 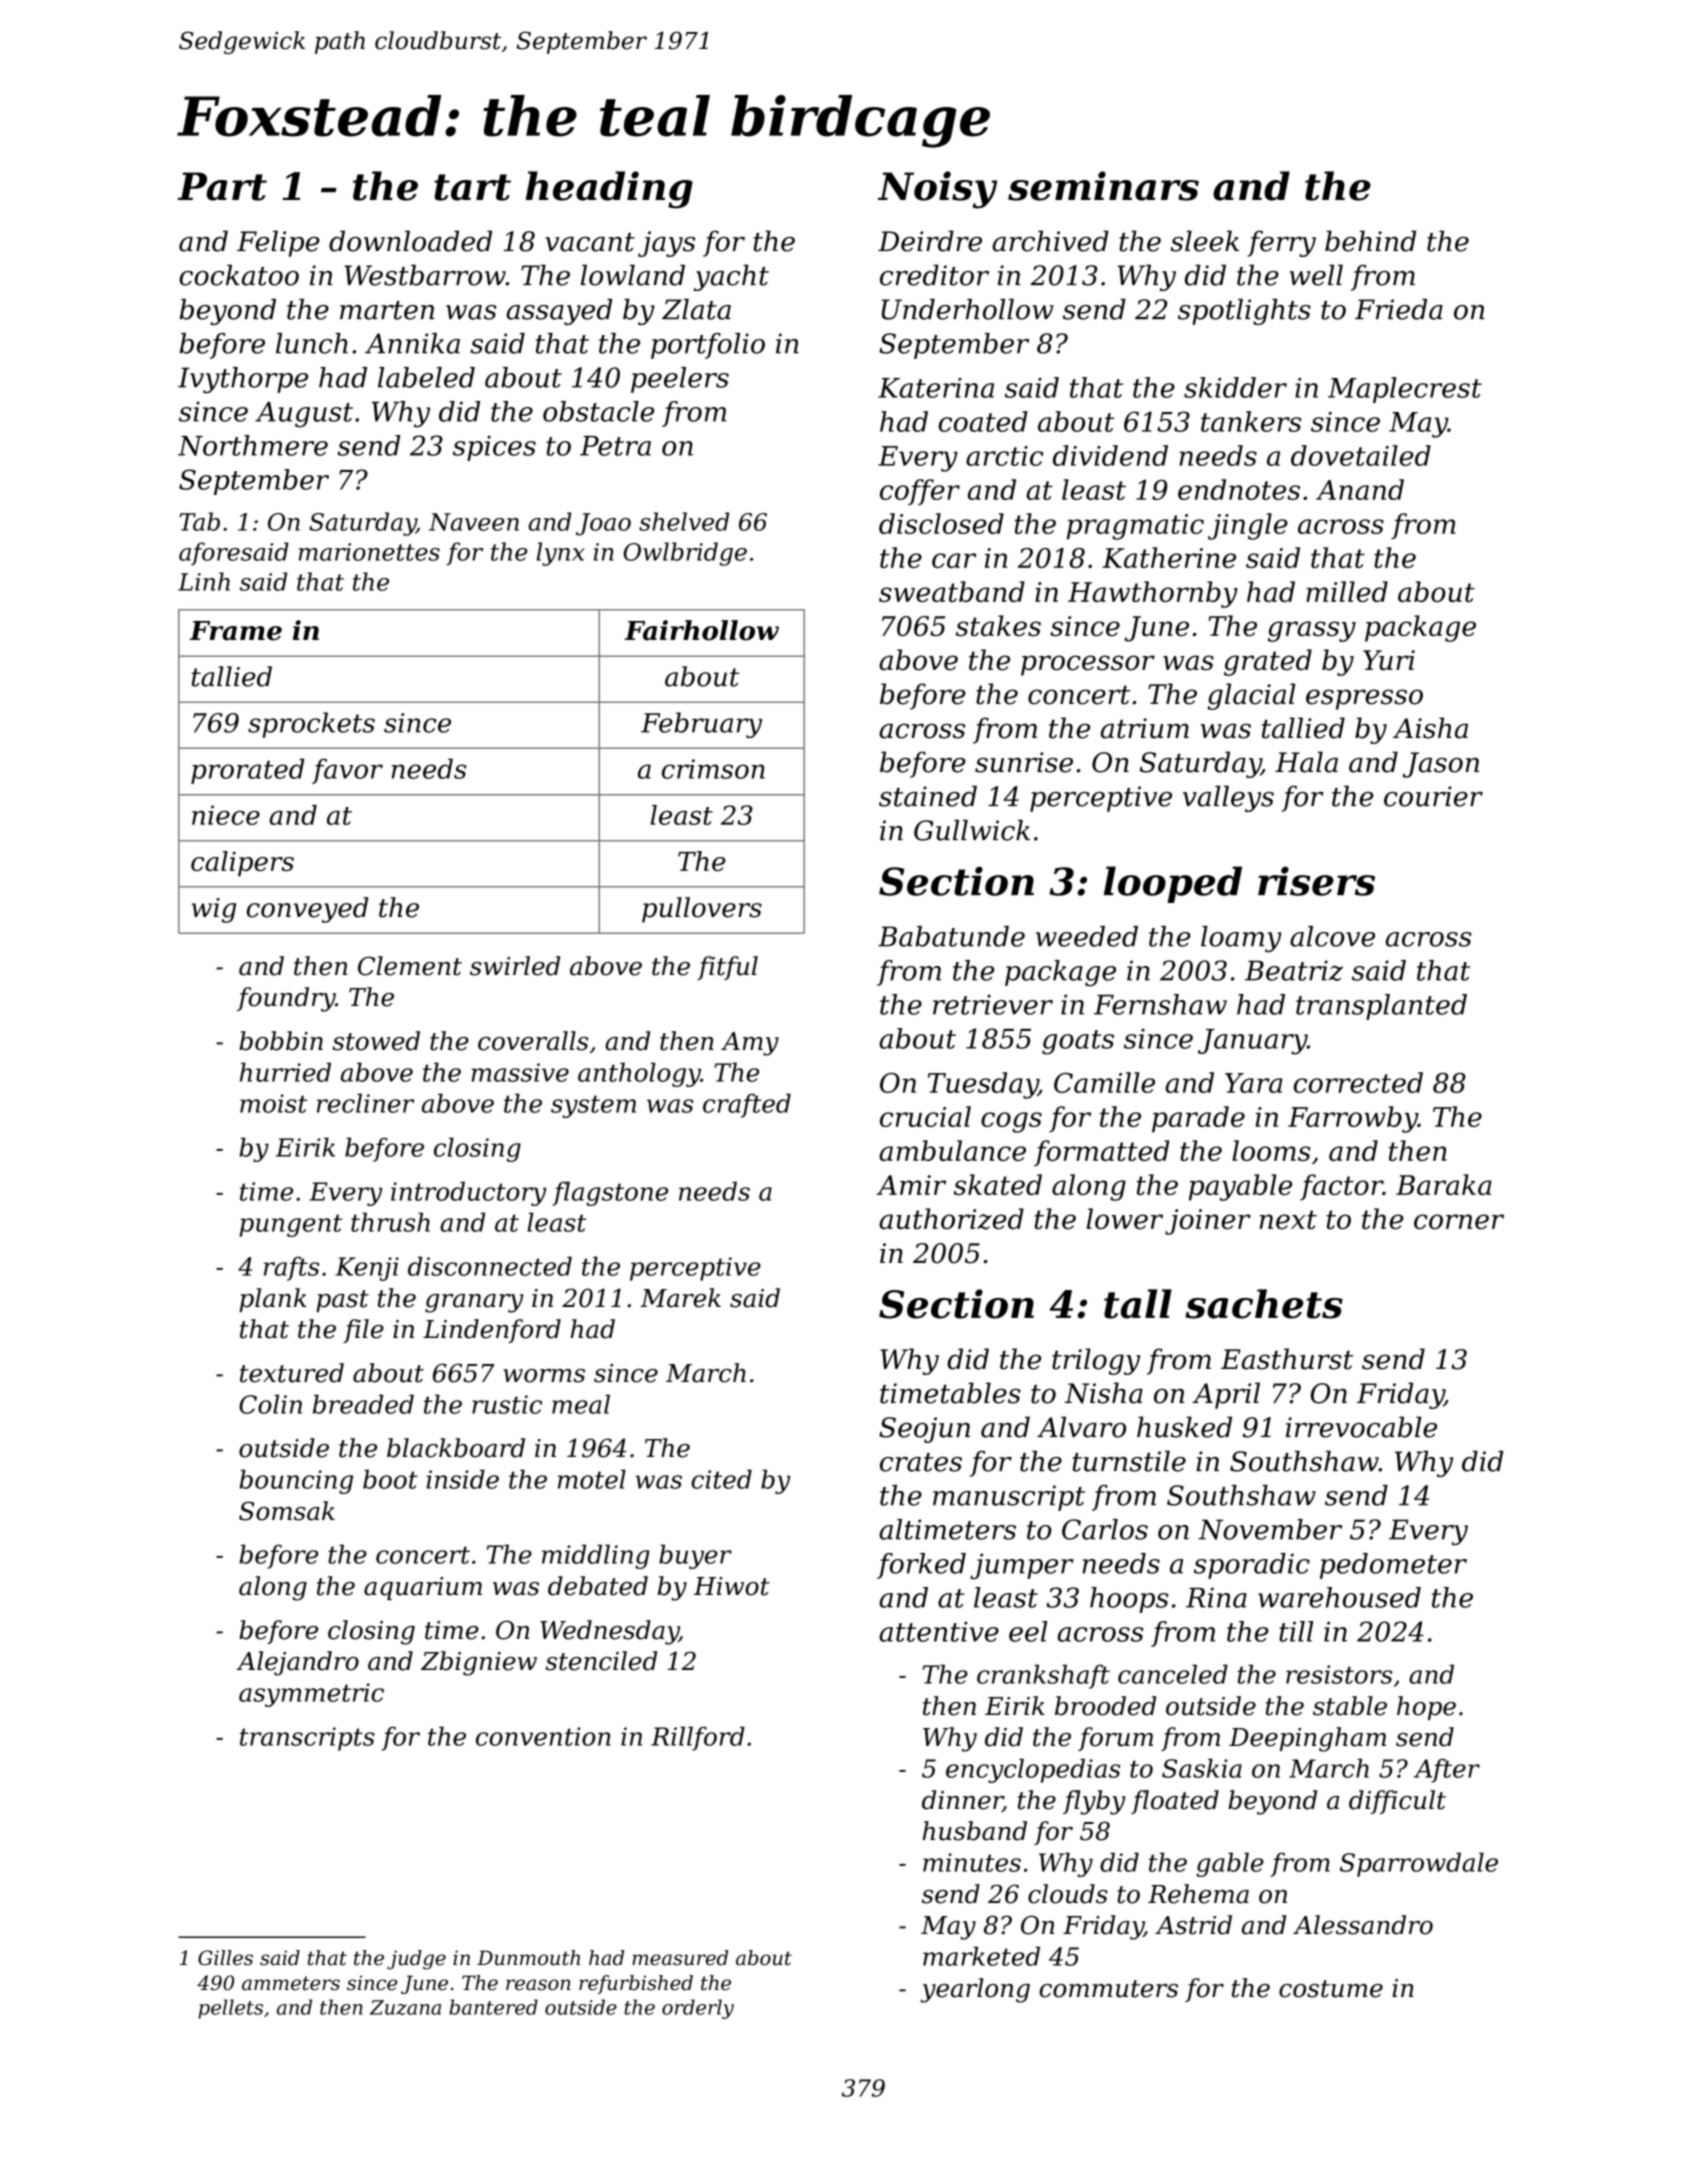 I want to click on Part, so click(x=222, y=186).
